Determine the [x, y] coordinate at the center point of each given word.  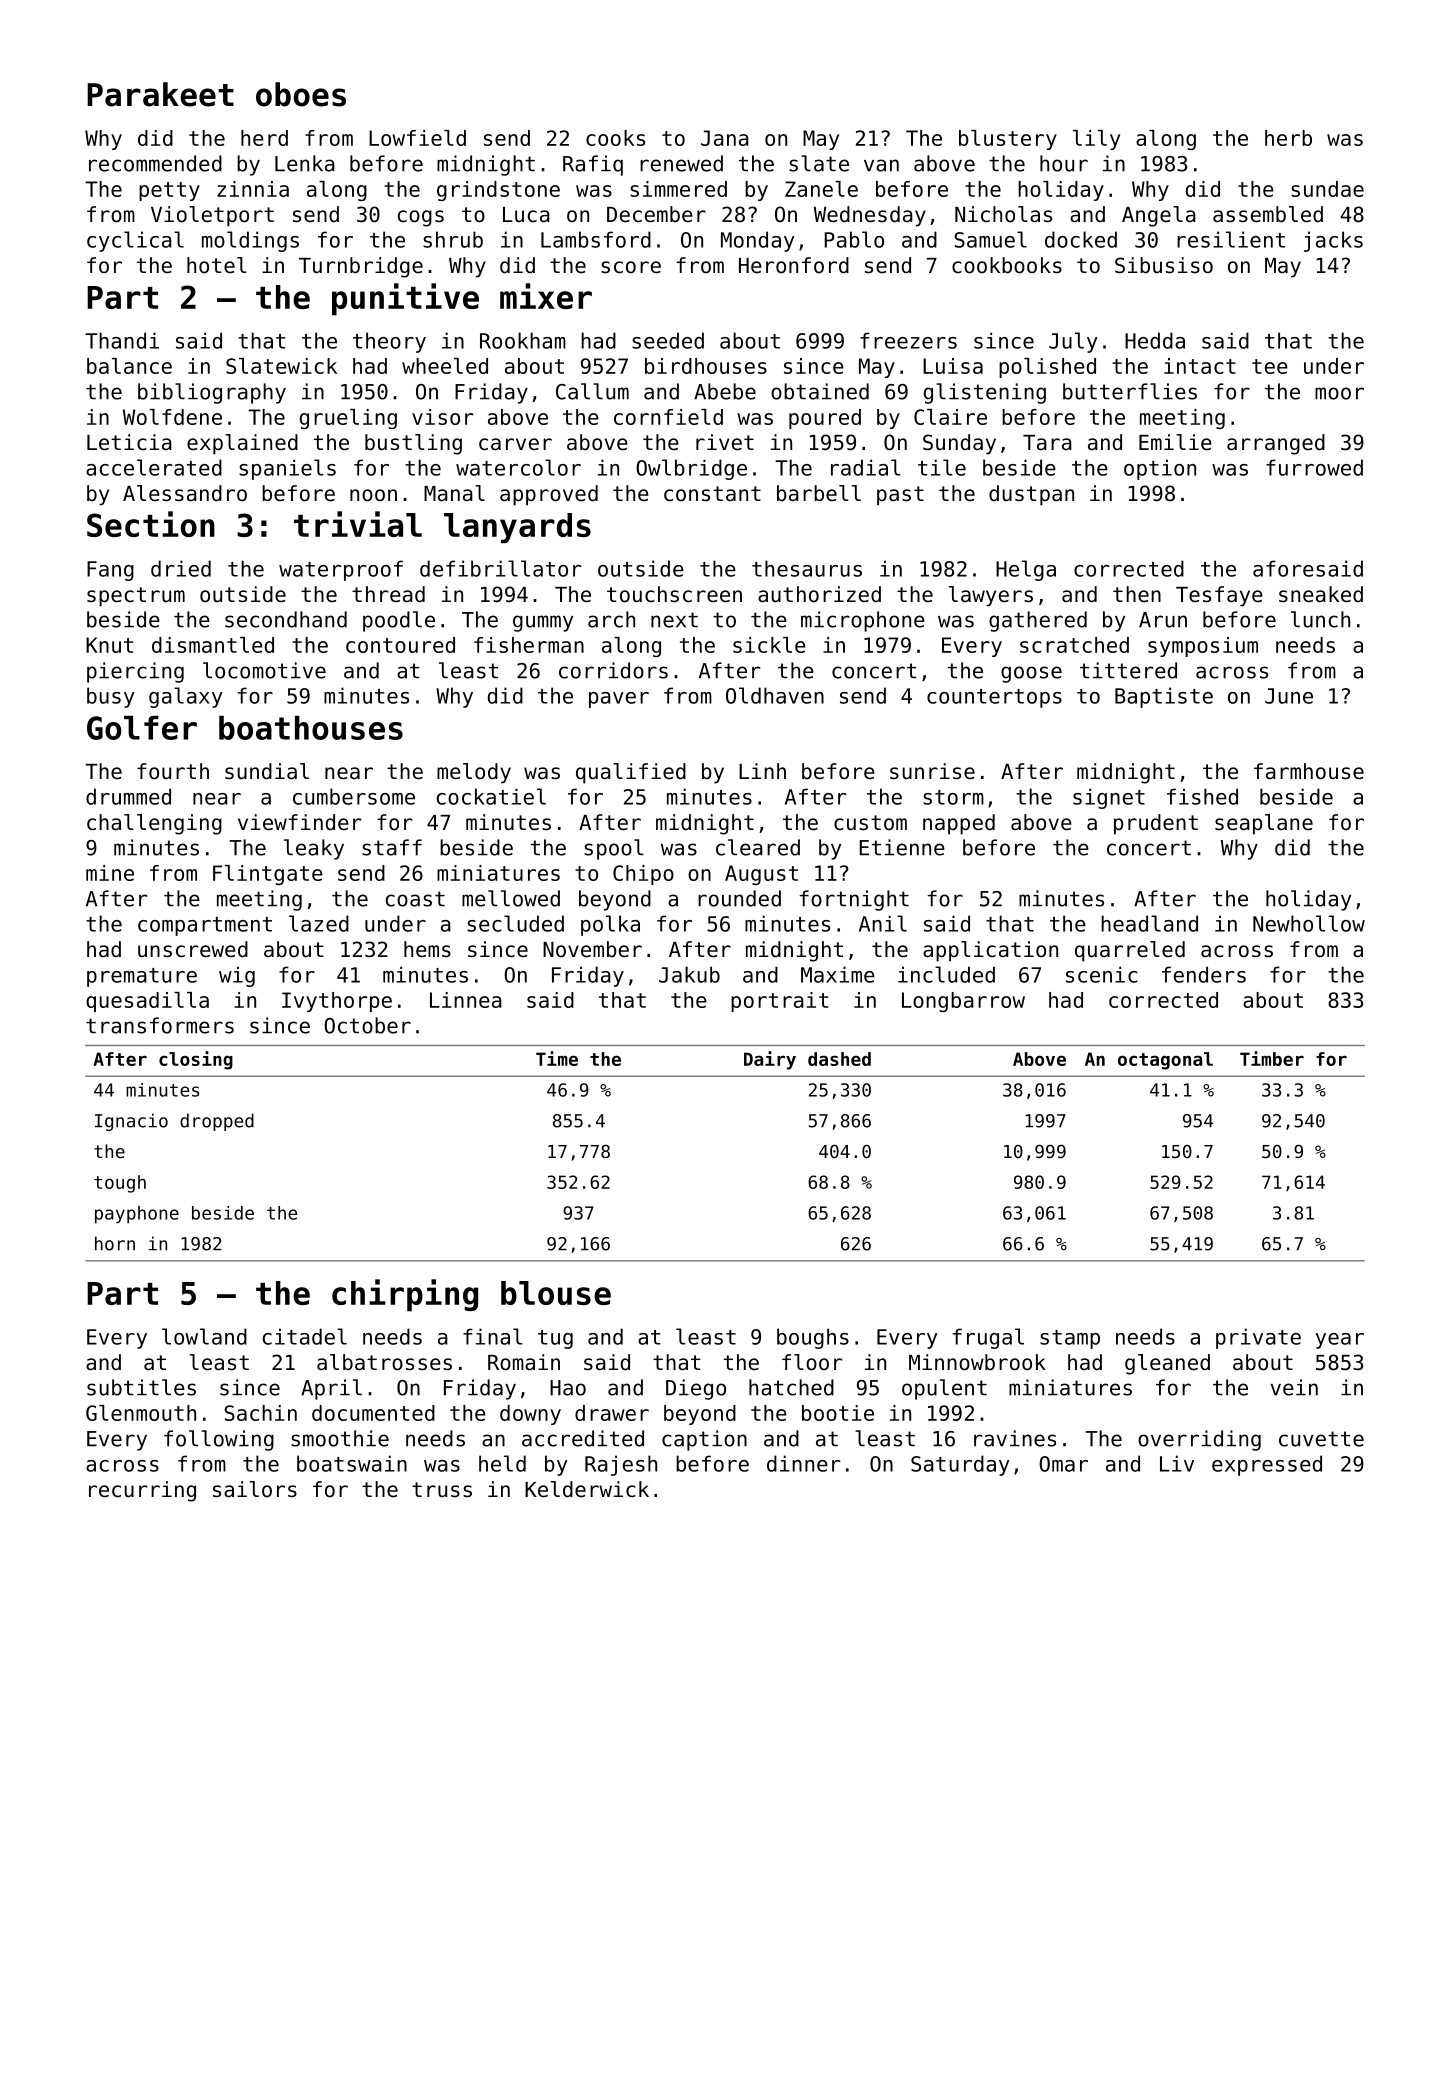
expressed [1267, 1465]
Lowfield [417, 138]
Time [557, 1058]
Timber [1272, 1058]
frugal [988, 1338]
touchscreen [674, 594]
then [1137, 594]
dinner [804, 1463]
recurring [142, 1491]
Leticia [129, 442]
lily [1096, 140]
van [881, 165]
